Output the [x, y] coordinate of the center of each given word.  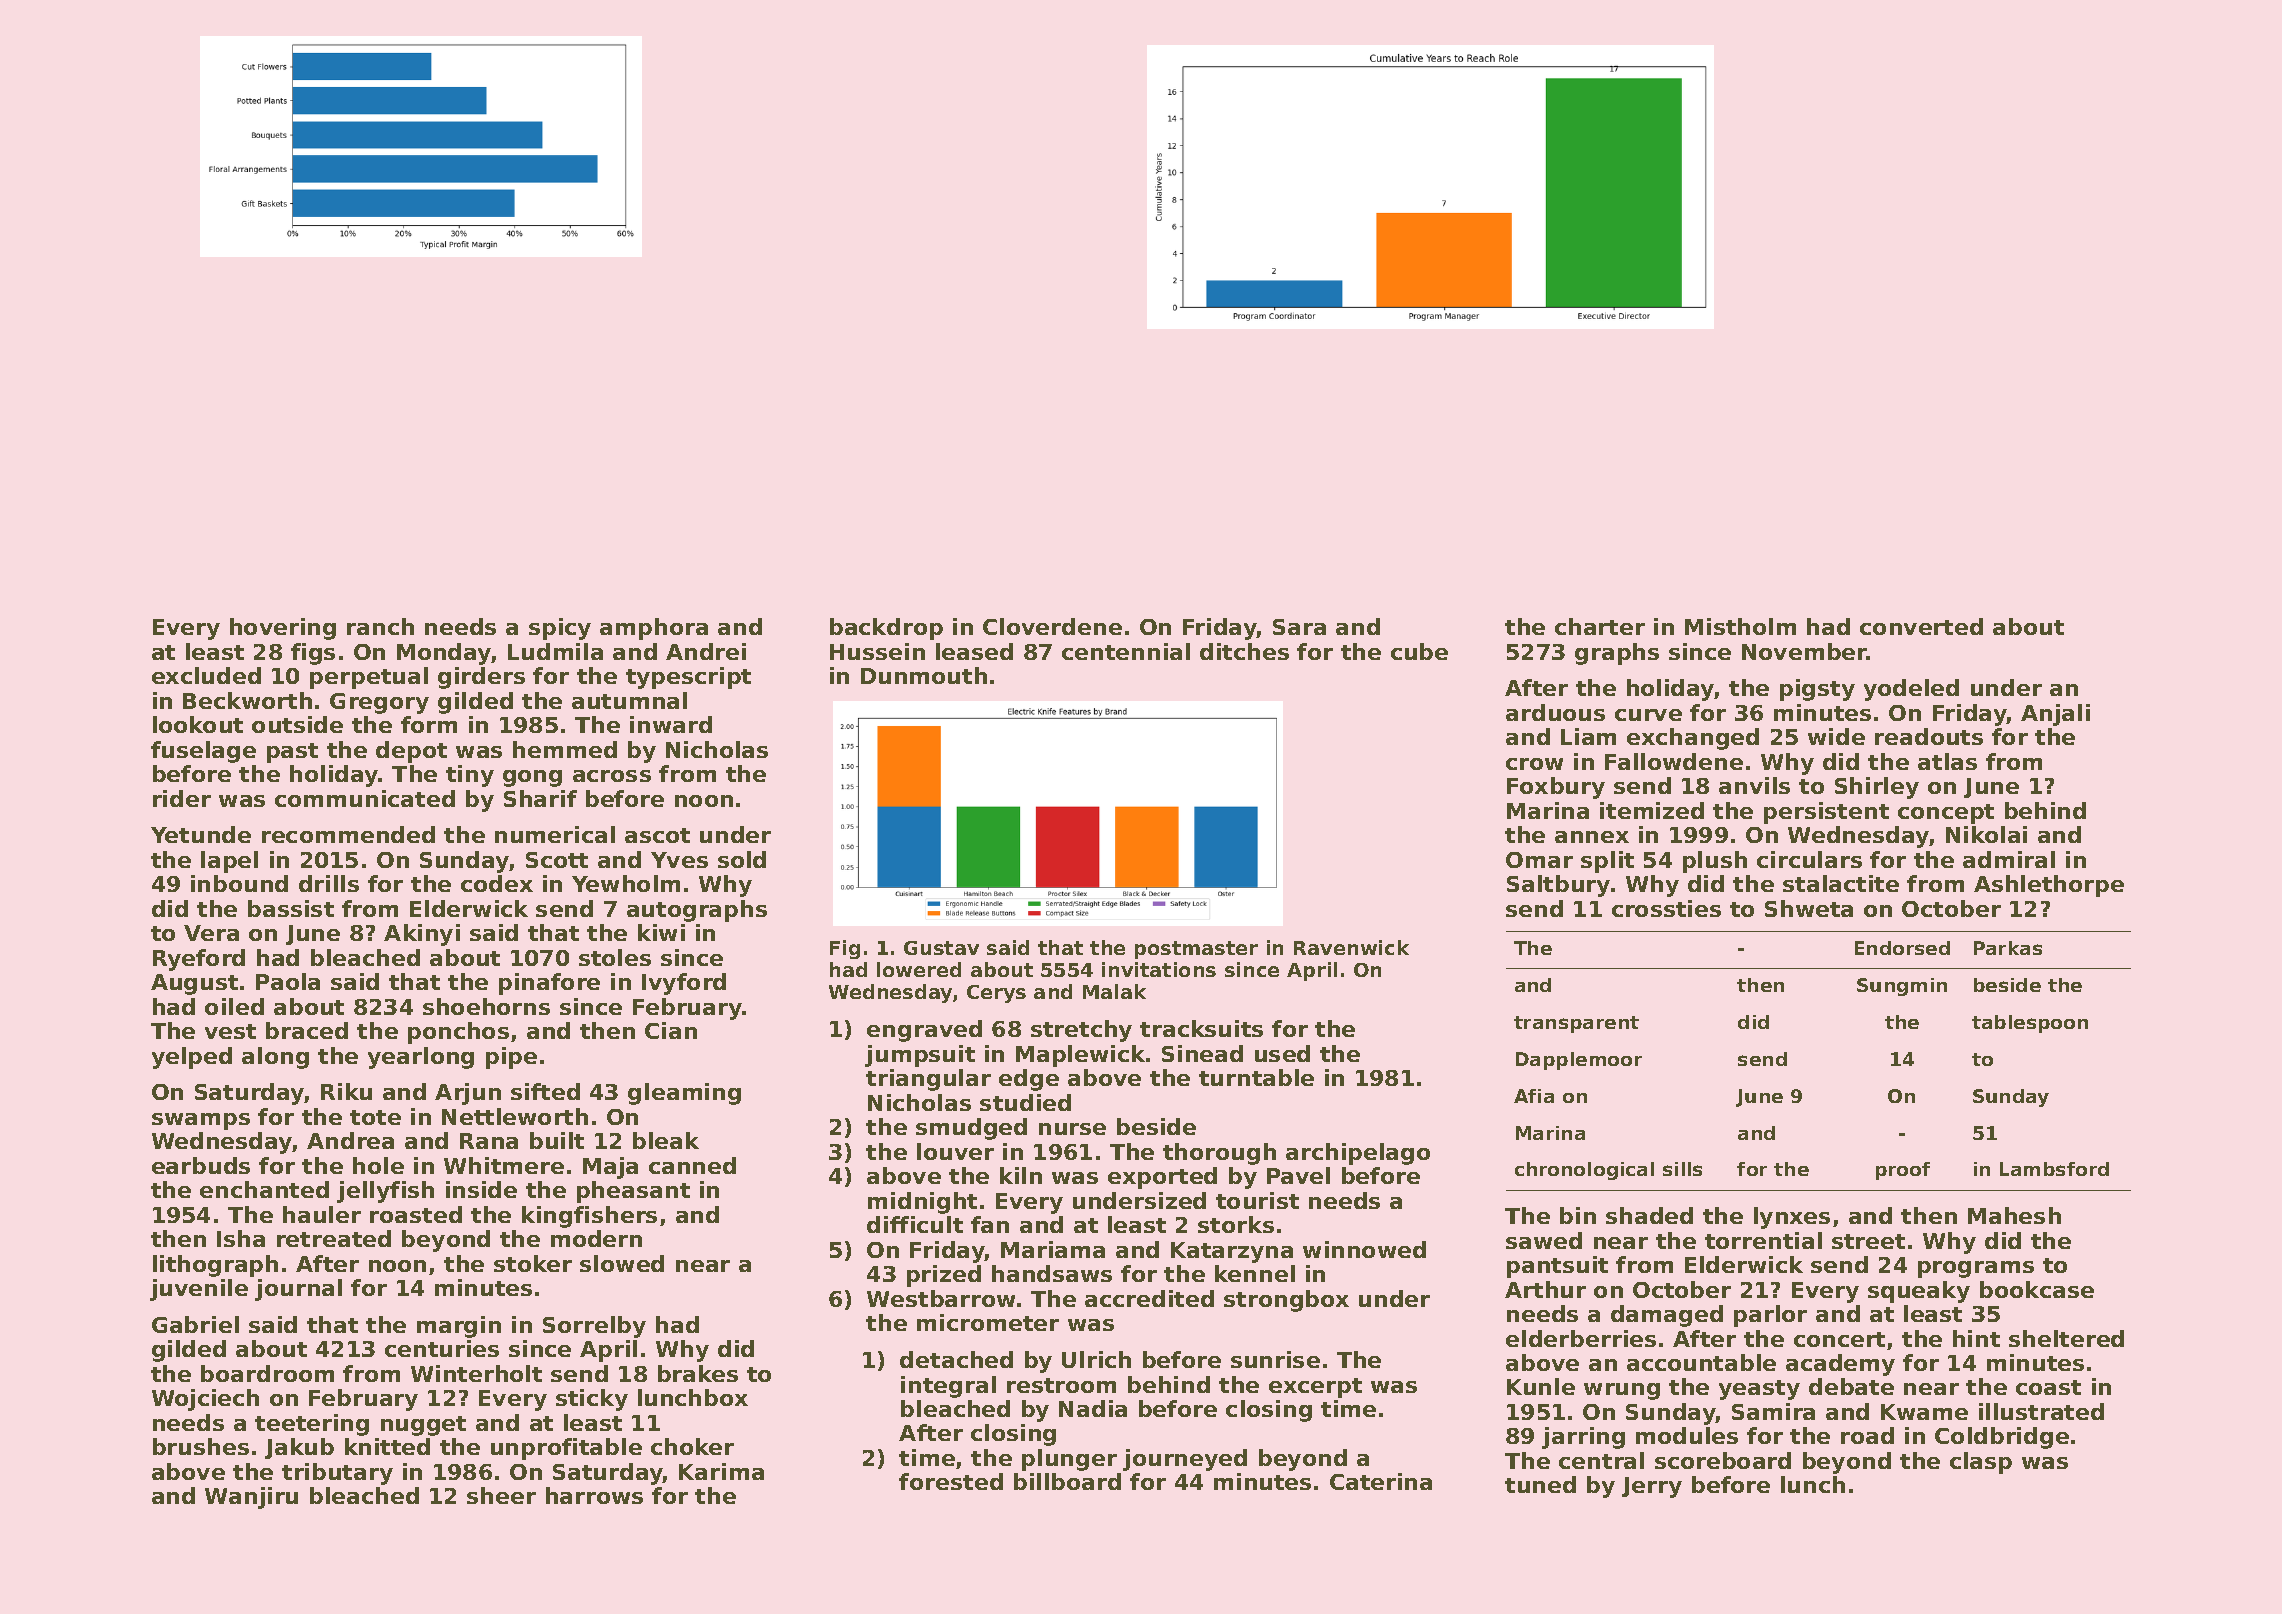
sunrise [1275, 1359]
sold [742, 859]
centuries [442, 1348]
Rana [489, 1141]
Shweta [1809, 908]
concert [1839, 1339]
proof [1903, 1171]
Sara [1299, 627]
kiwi [661, 932]
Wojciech [205, 1400]
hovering [283, 629]
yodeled [1911, 690]
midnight [922, 1203]
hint [1976, 1338]
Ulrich [1096, 1359]
